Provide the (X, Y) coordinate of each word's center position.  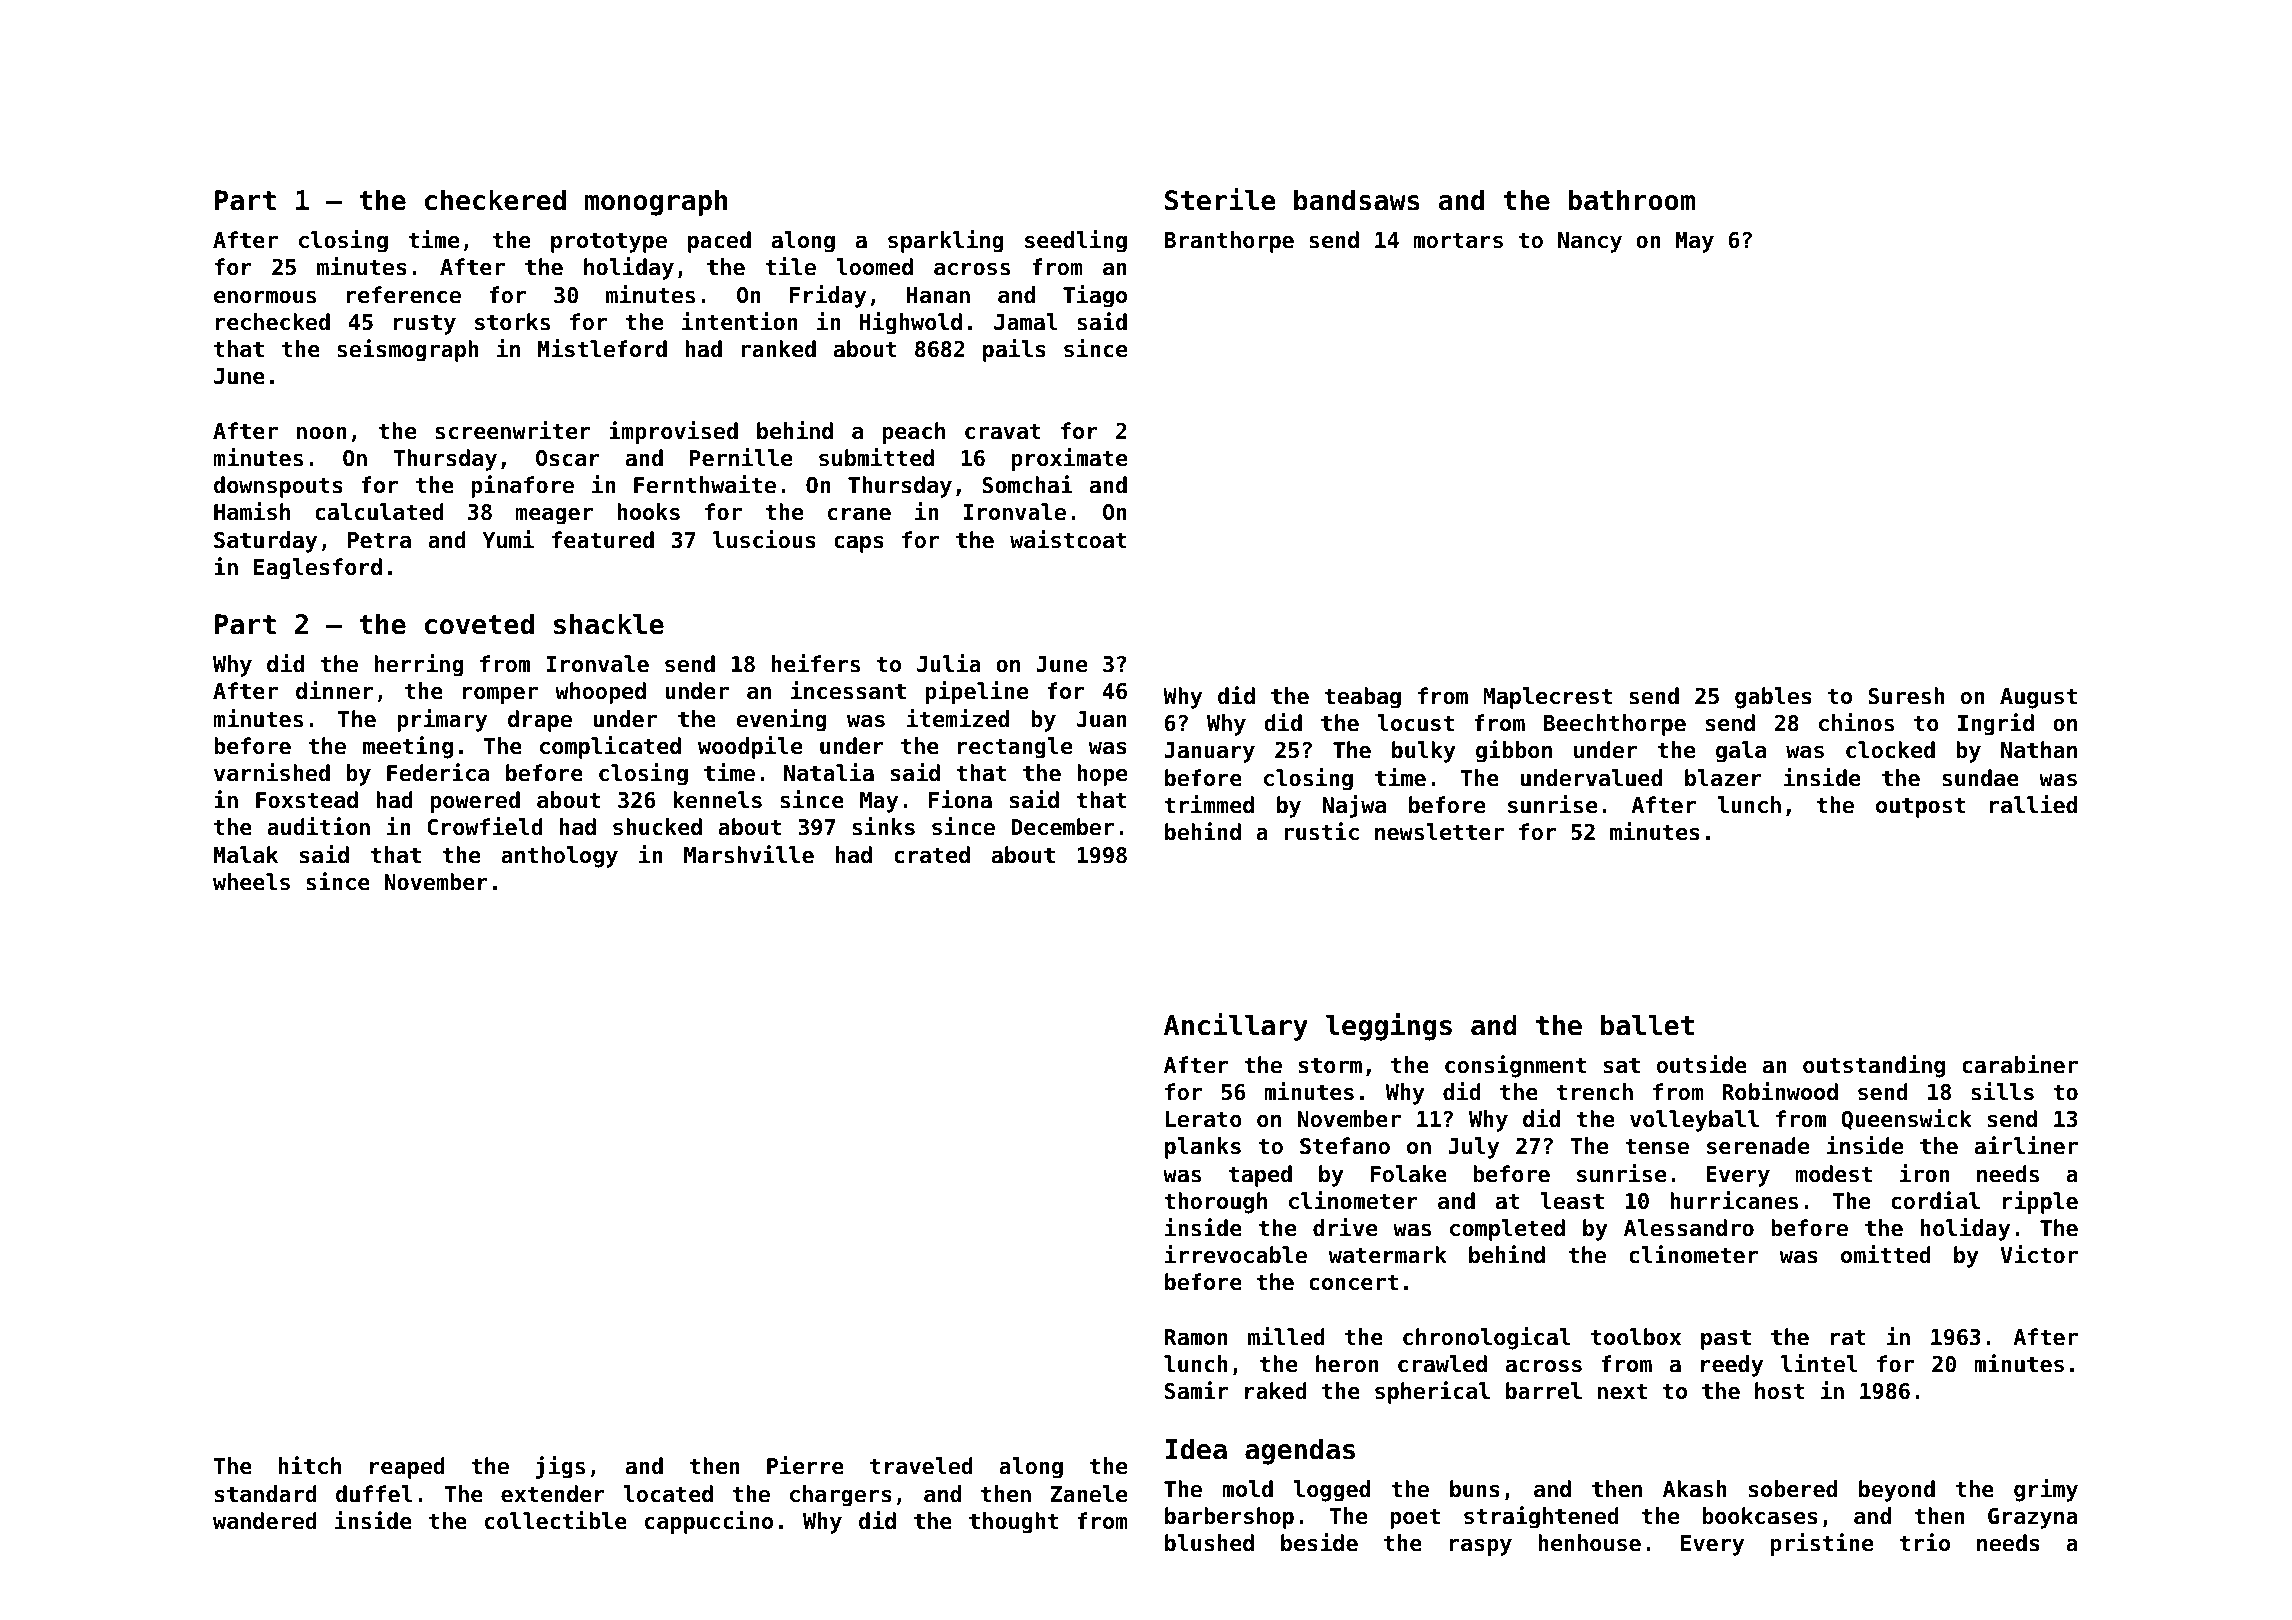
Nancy (1590, 242)
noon (321, 433)
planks (1203, 1148)
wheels (251, 882)
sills (2002, 1091)
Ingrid (1996, 724)
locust (1415, 723)
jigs (560, 1467)
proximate (1069, 459)
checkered (495, 200)
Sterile (1220, 199)
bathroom (1631, 200)
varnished (272, 772)
